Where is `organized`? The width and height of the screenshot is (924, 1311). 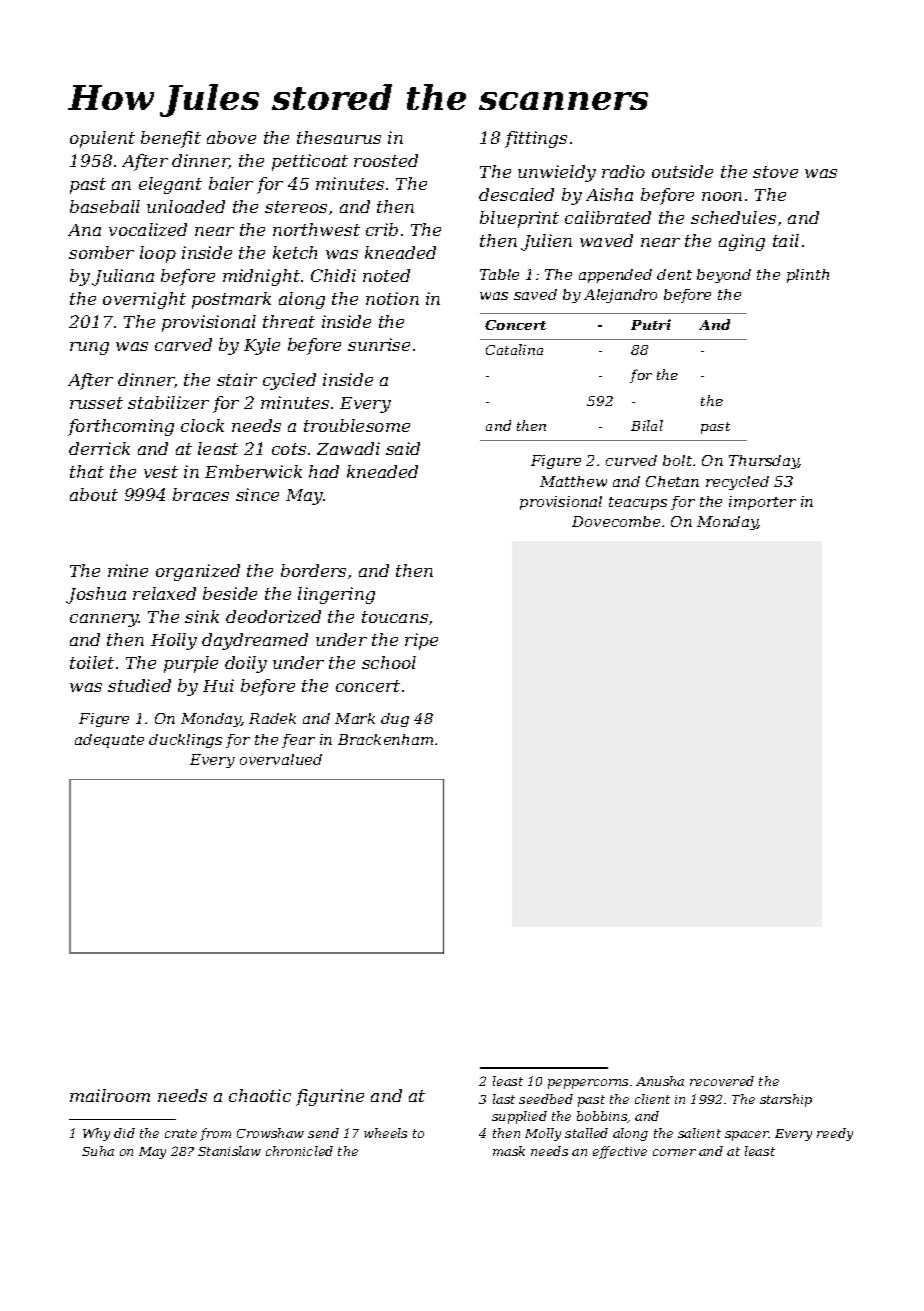
organized is located at coordinates (198, 572).
